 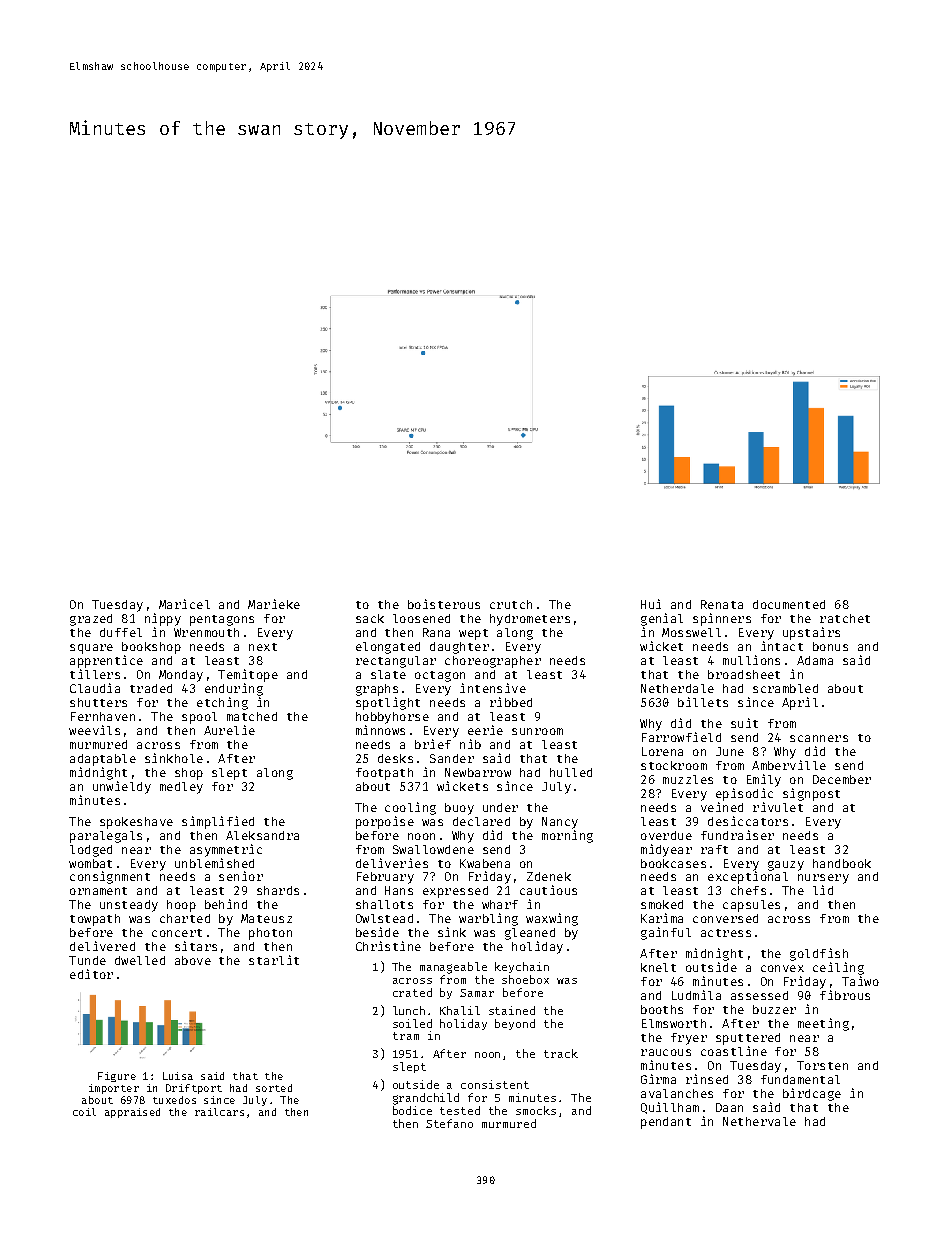 I want to click on Stefano, so click(x=449, y=1123).
